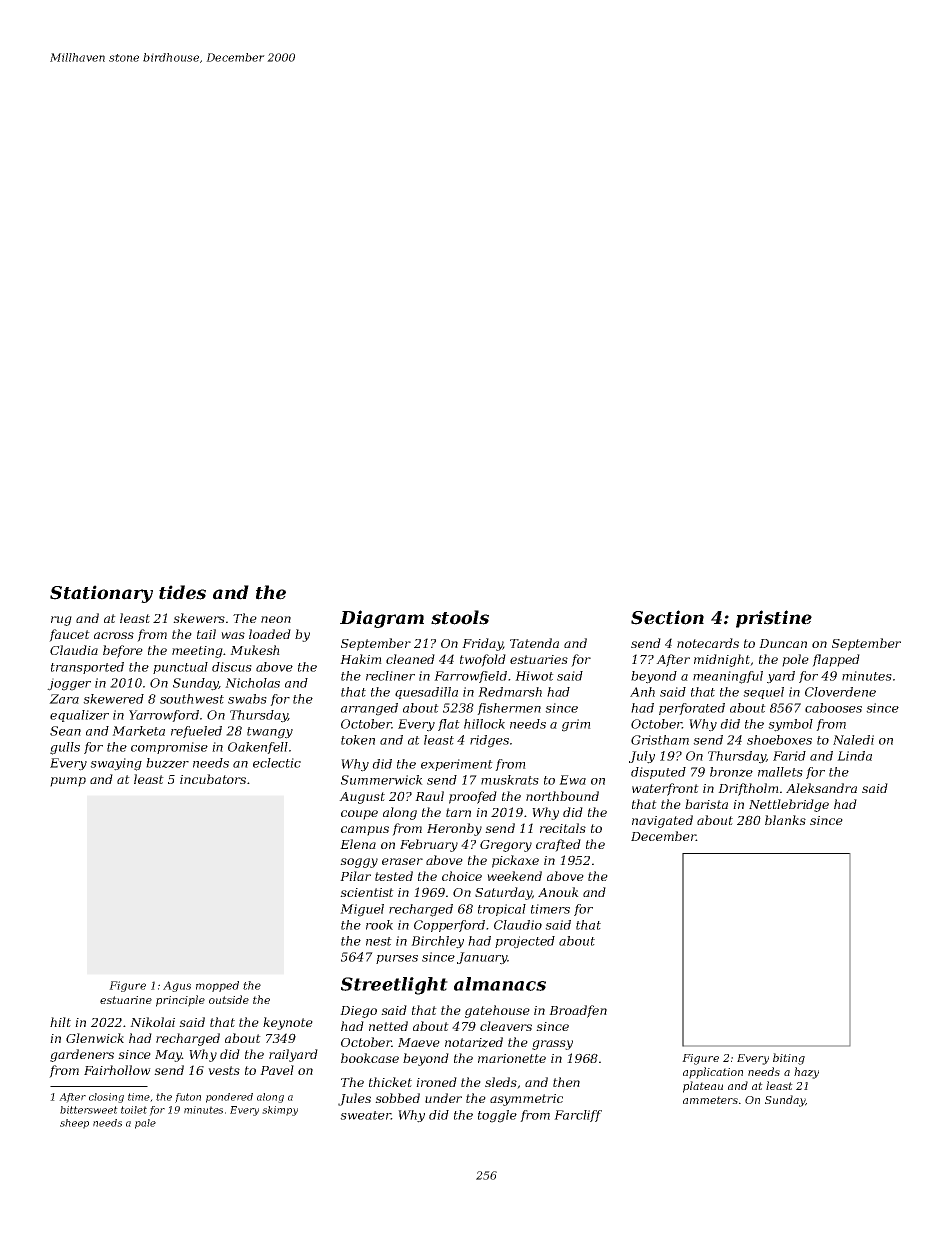 This screenshot has width=952, height=1233. What do you see at coordinates (382, 619) in the screenshot?
I see `Diagram` at bounding box center [382, 619].
